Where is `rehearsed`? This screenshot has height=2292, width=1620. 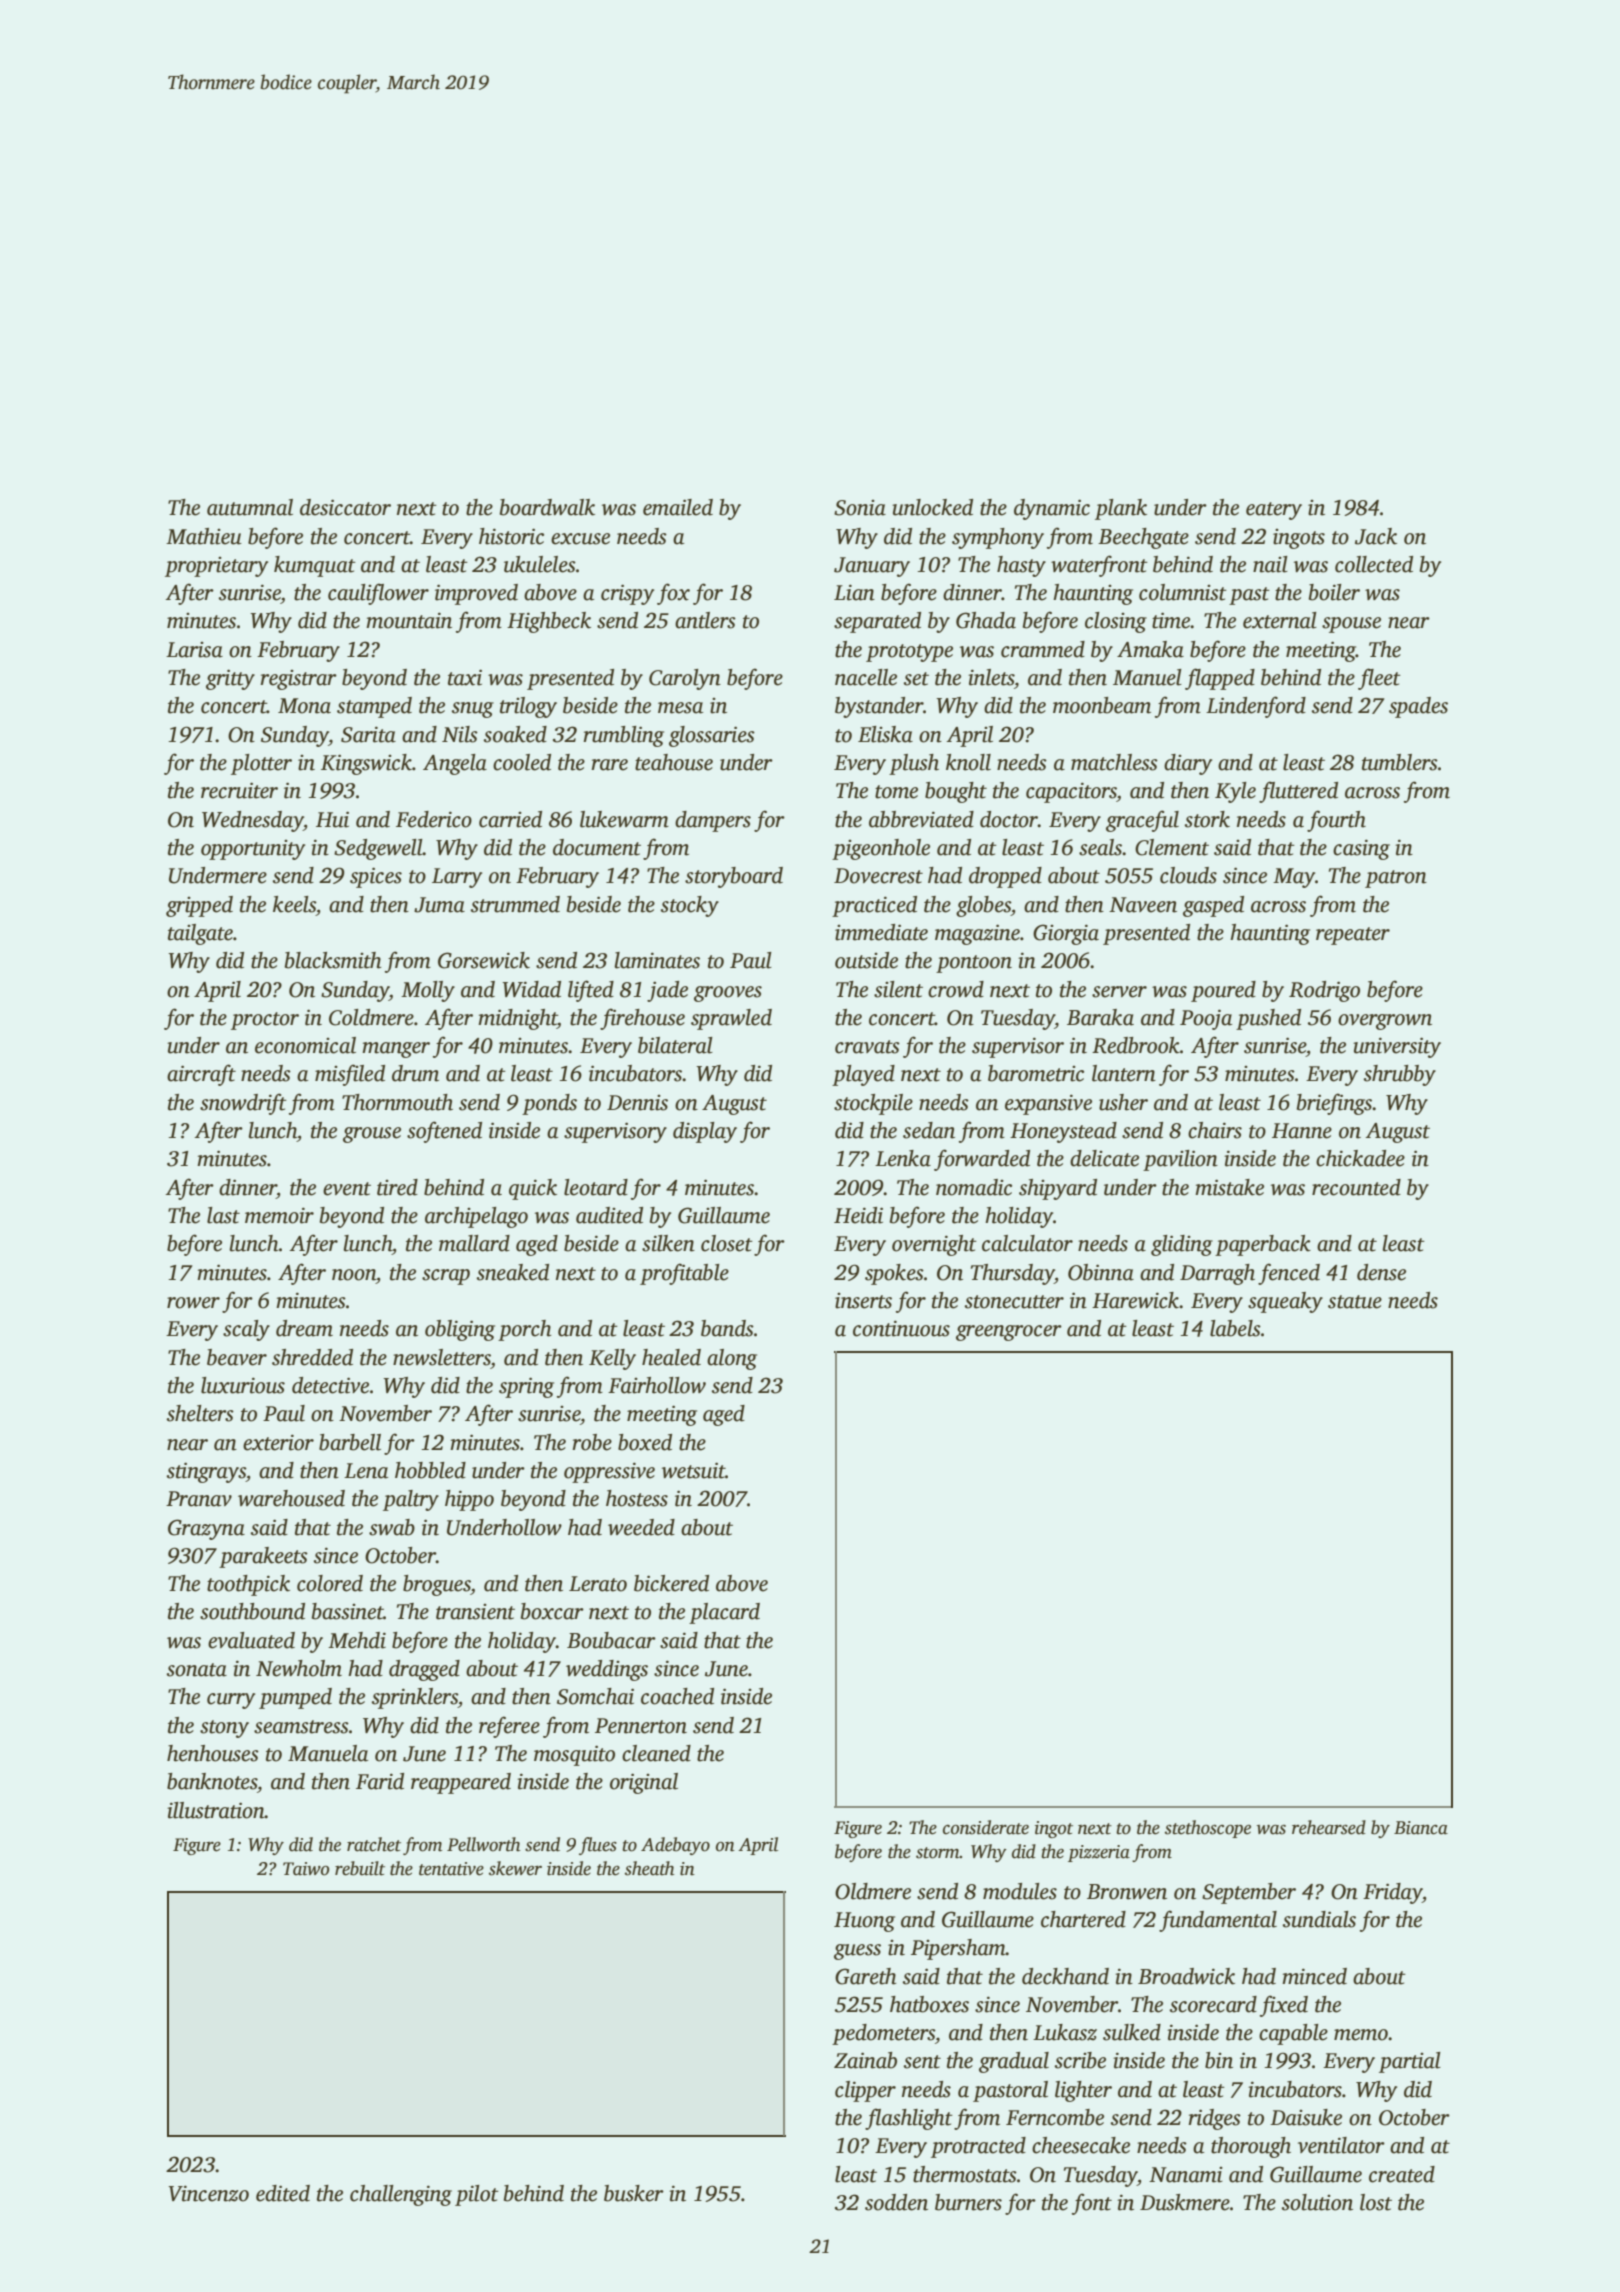 rehearsed is located at coordinates (1329, 1827).
